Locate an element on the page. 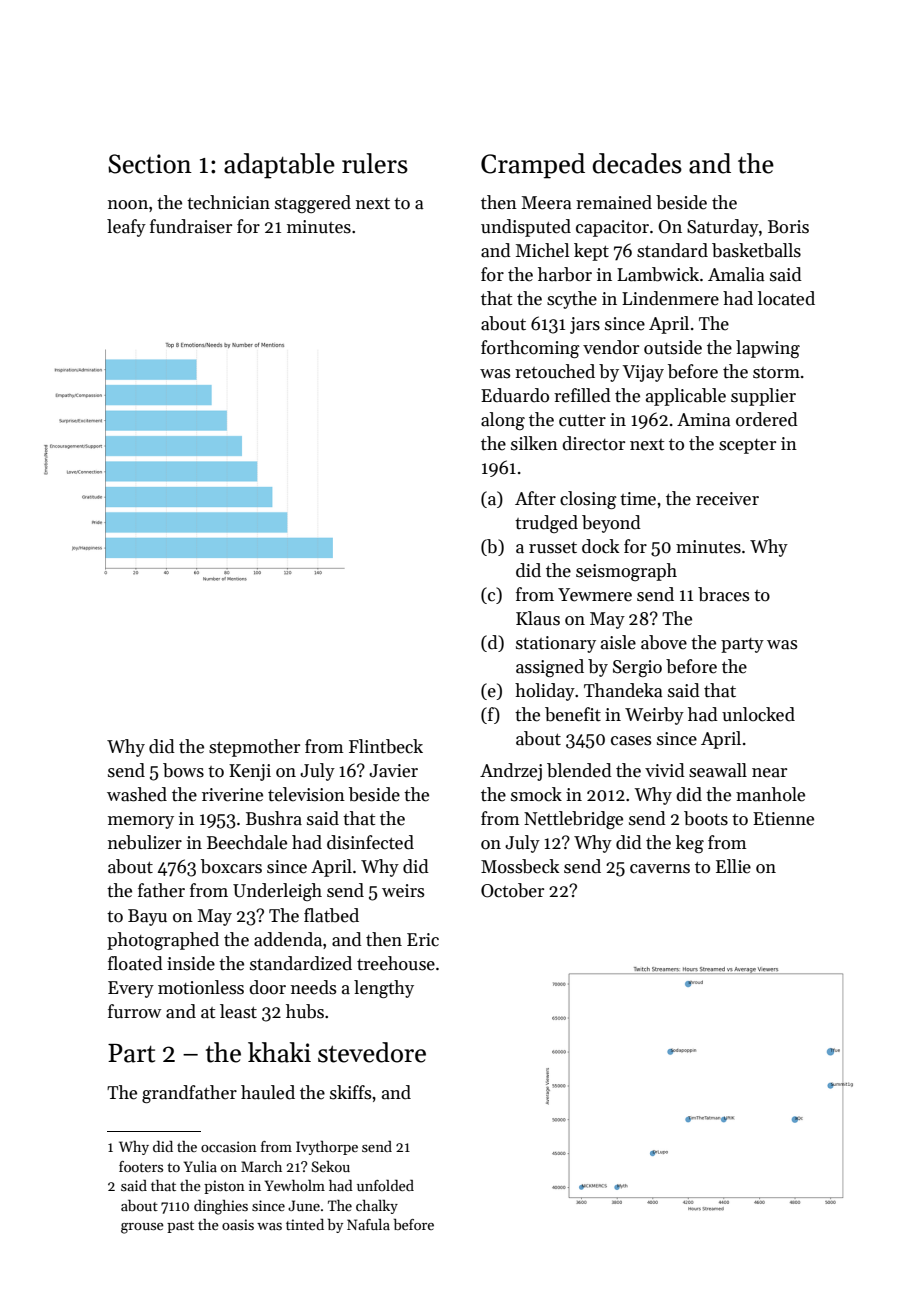 This page has width=924, height=1314. rulers is located at coordinates (375, 163).
